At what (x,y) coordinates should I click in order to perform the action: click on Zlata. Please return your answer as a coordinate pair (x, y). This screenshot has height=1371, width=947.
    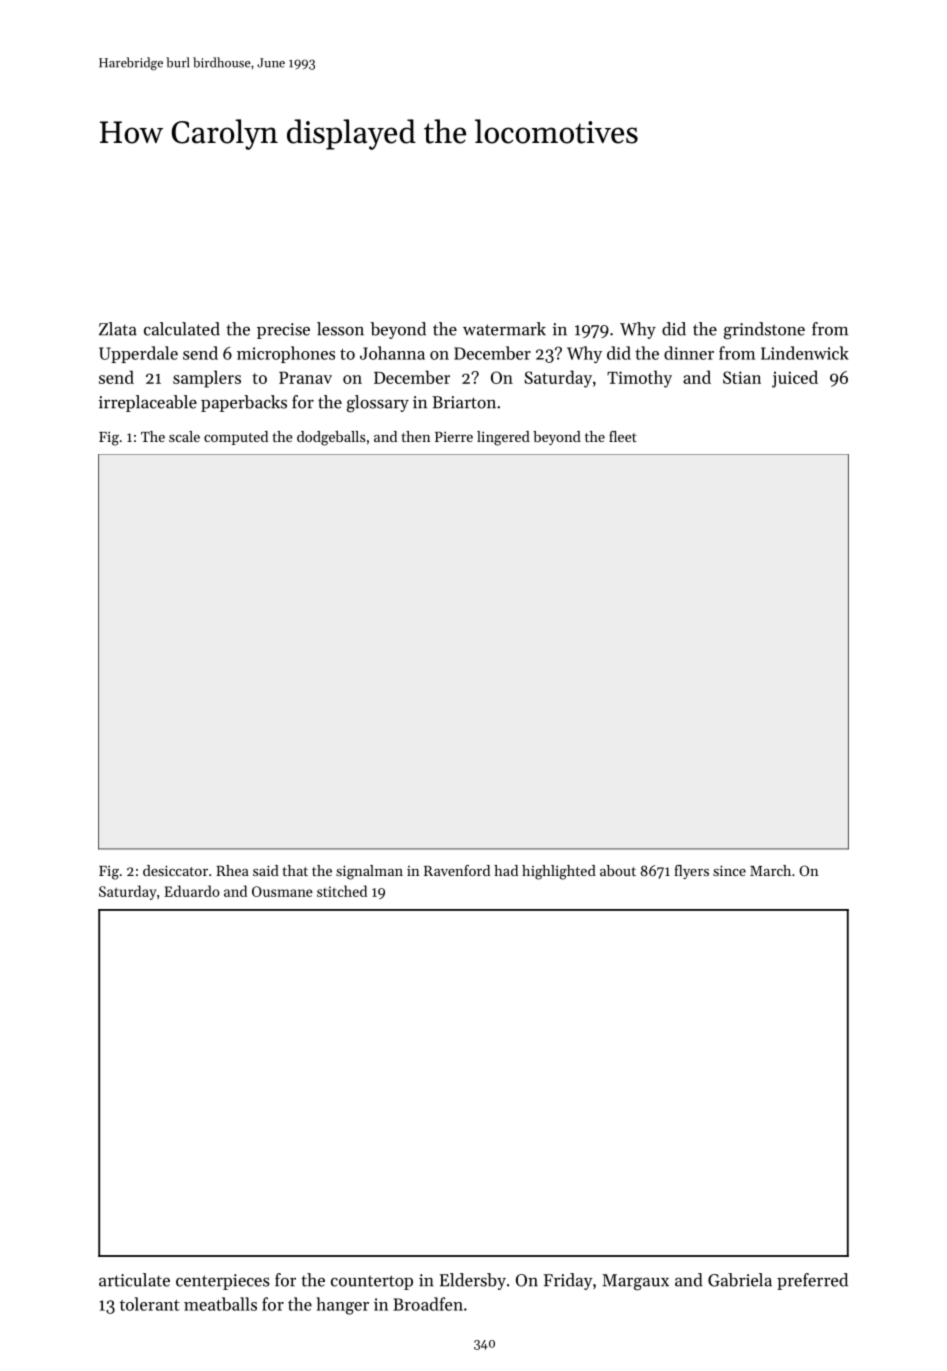
    Looking at the image, I should click on (118, 329).
